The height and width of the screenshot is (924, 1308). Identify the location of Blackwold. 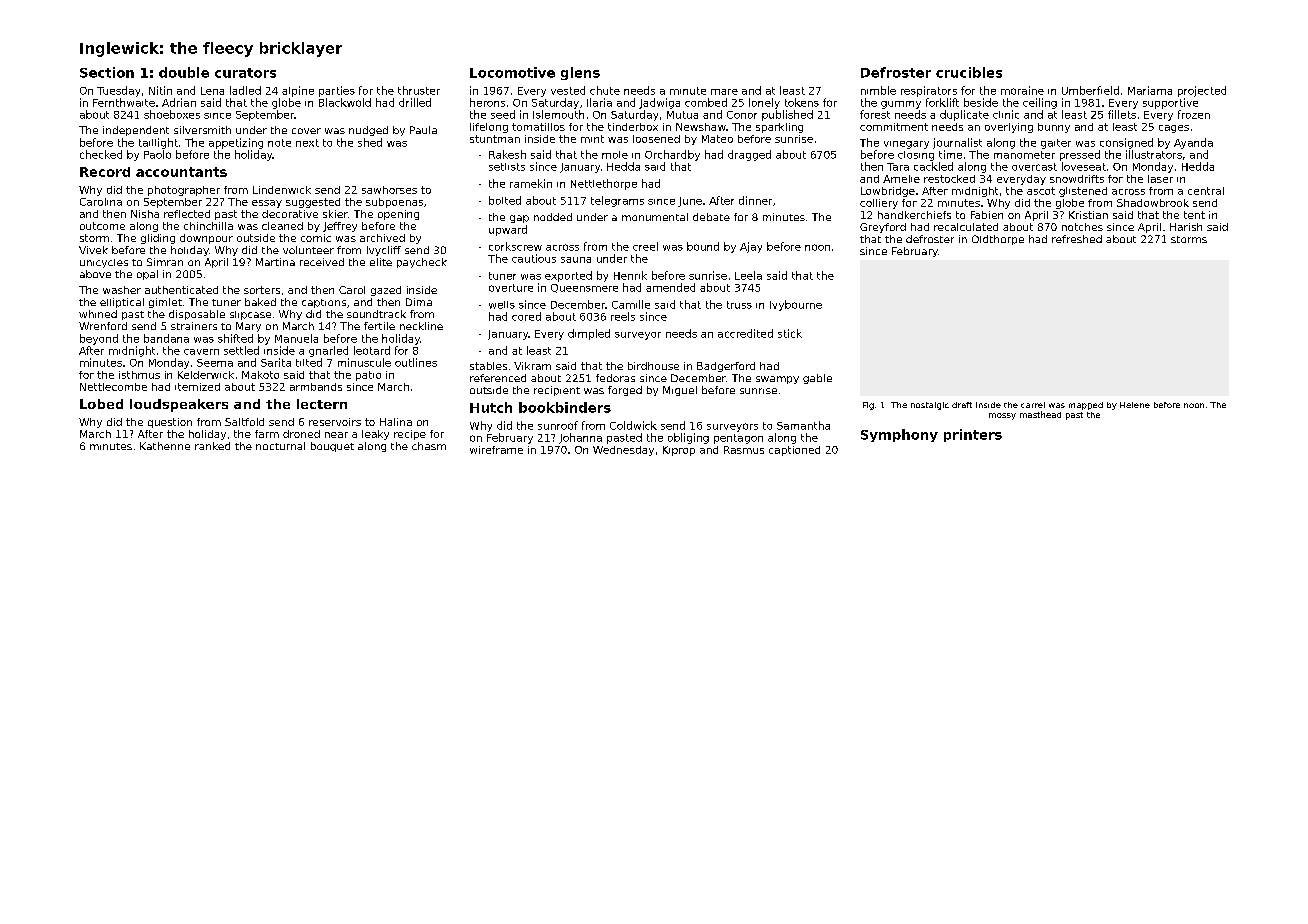
(345, 102).
